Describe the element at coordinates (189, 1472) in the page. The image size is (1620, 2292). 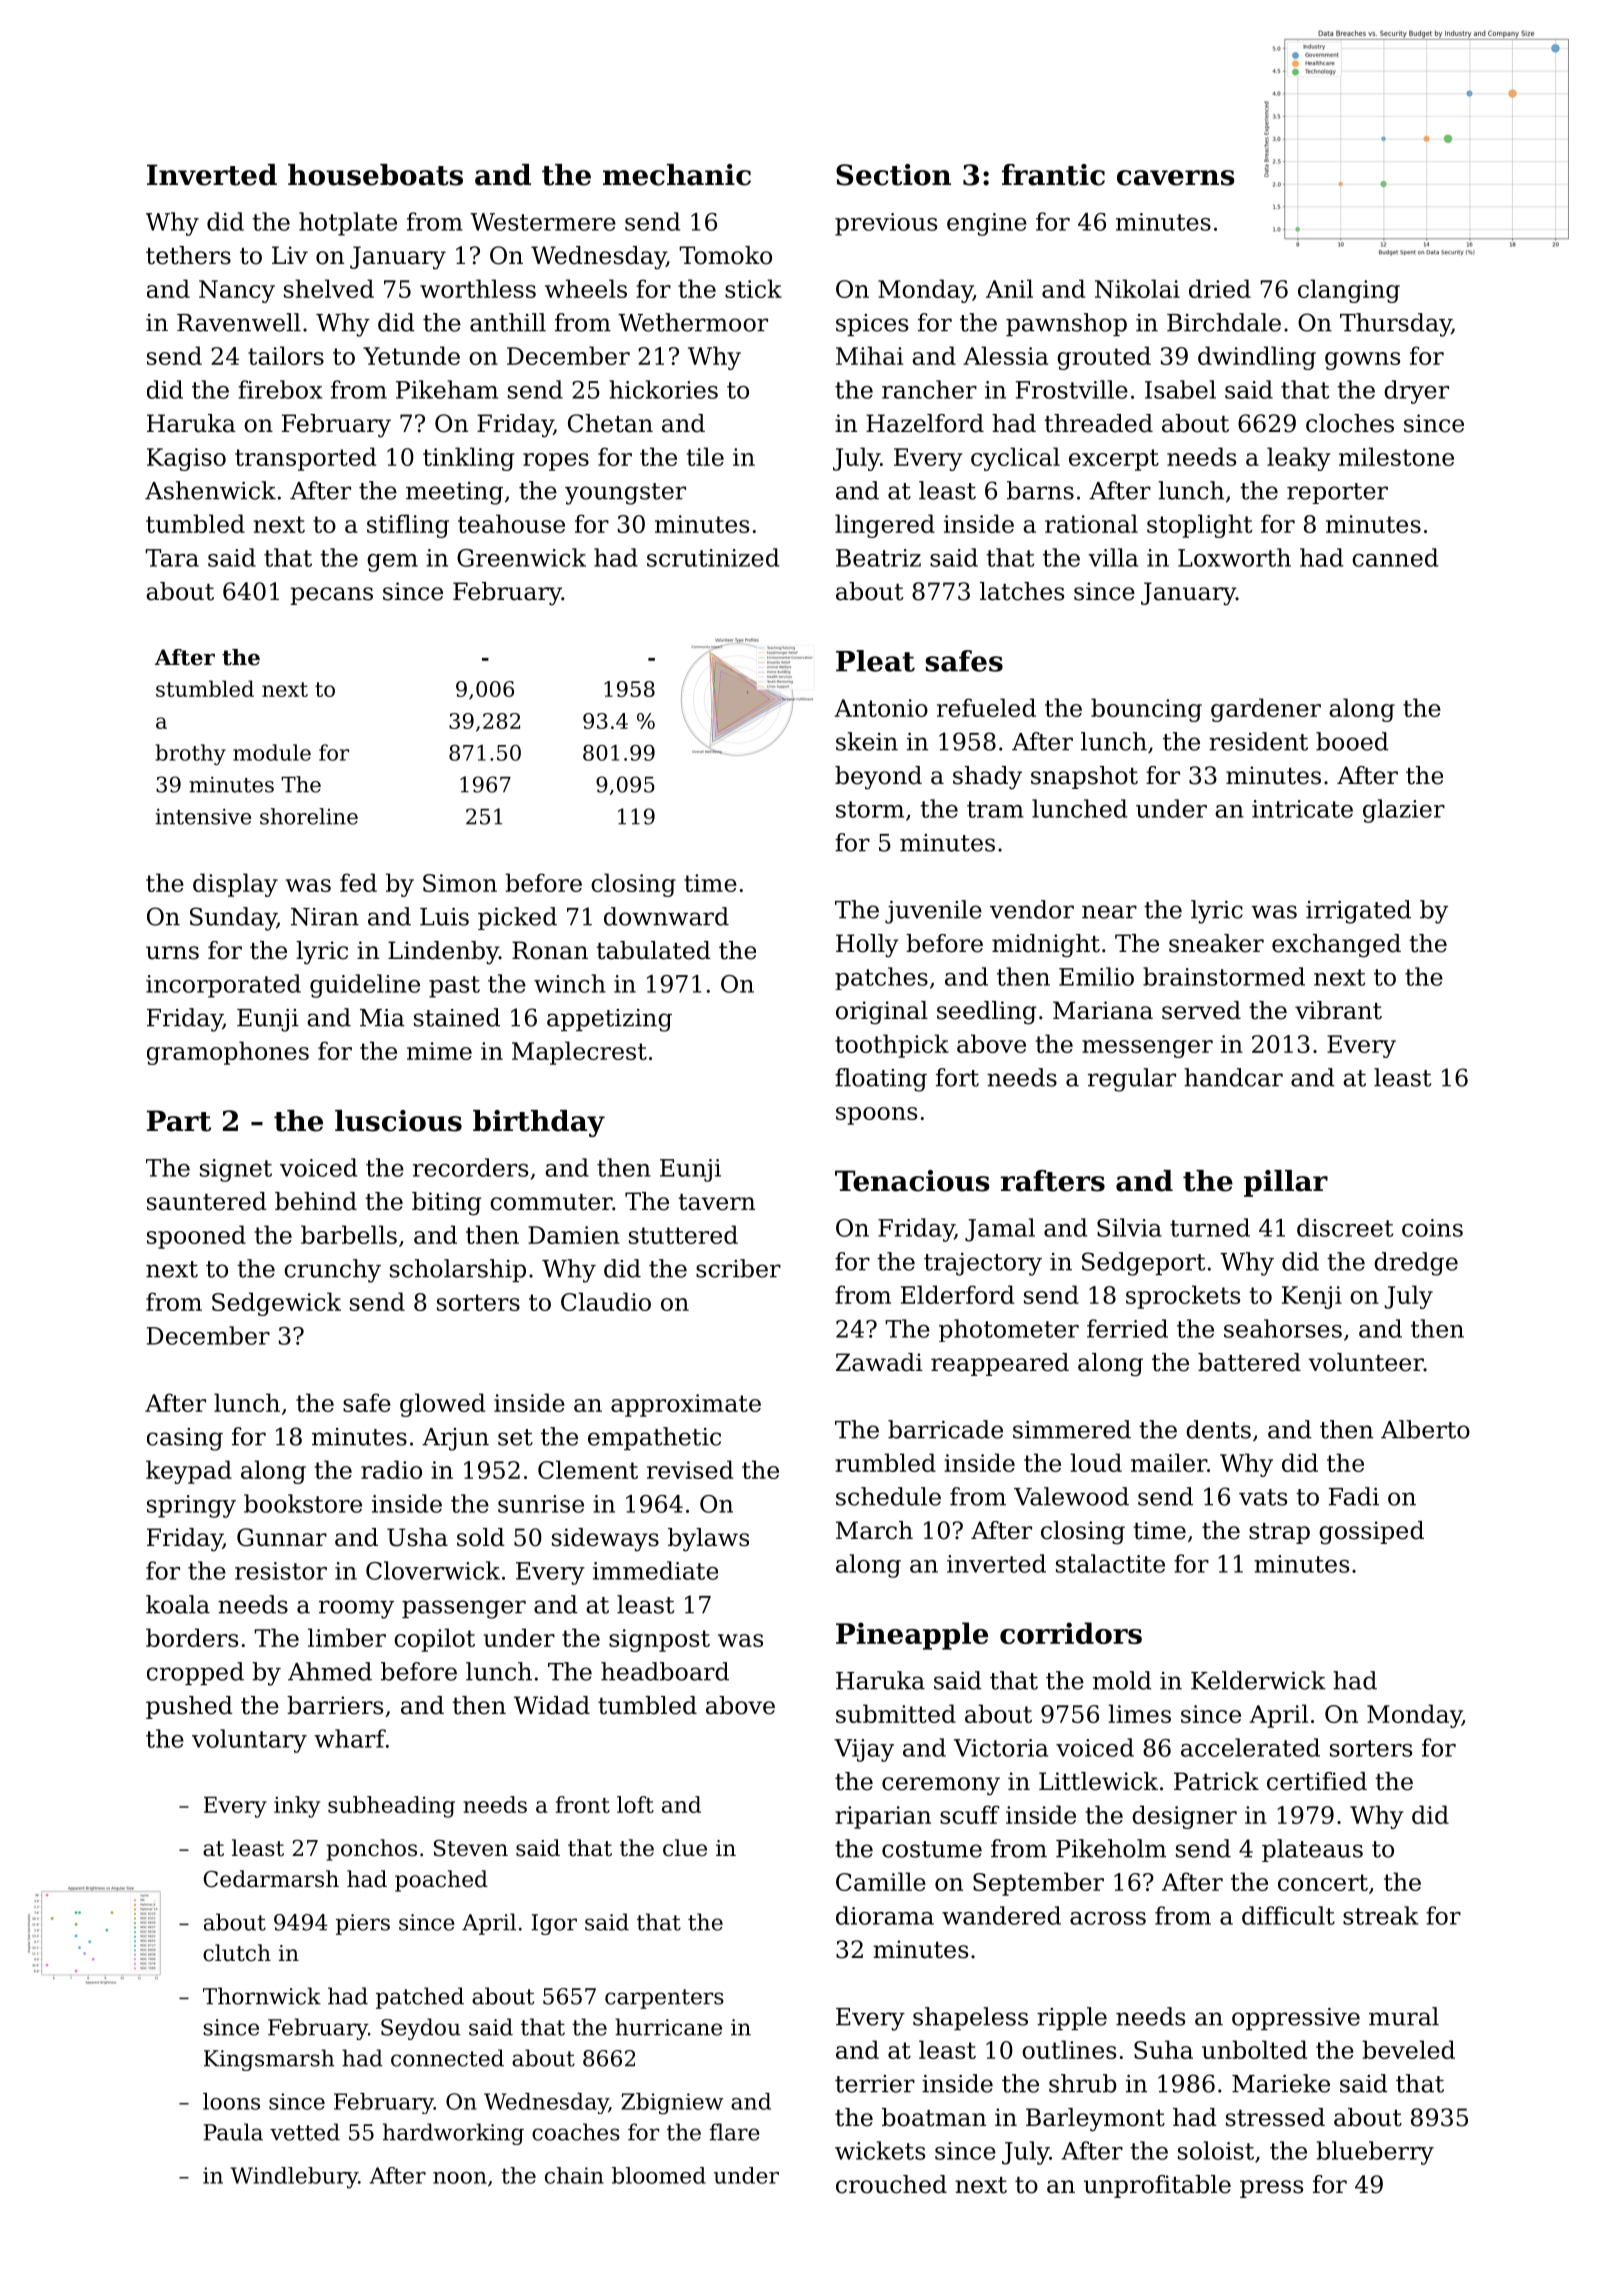
I see `keypad` at that location.
